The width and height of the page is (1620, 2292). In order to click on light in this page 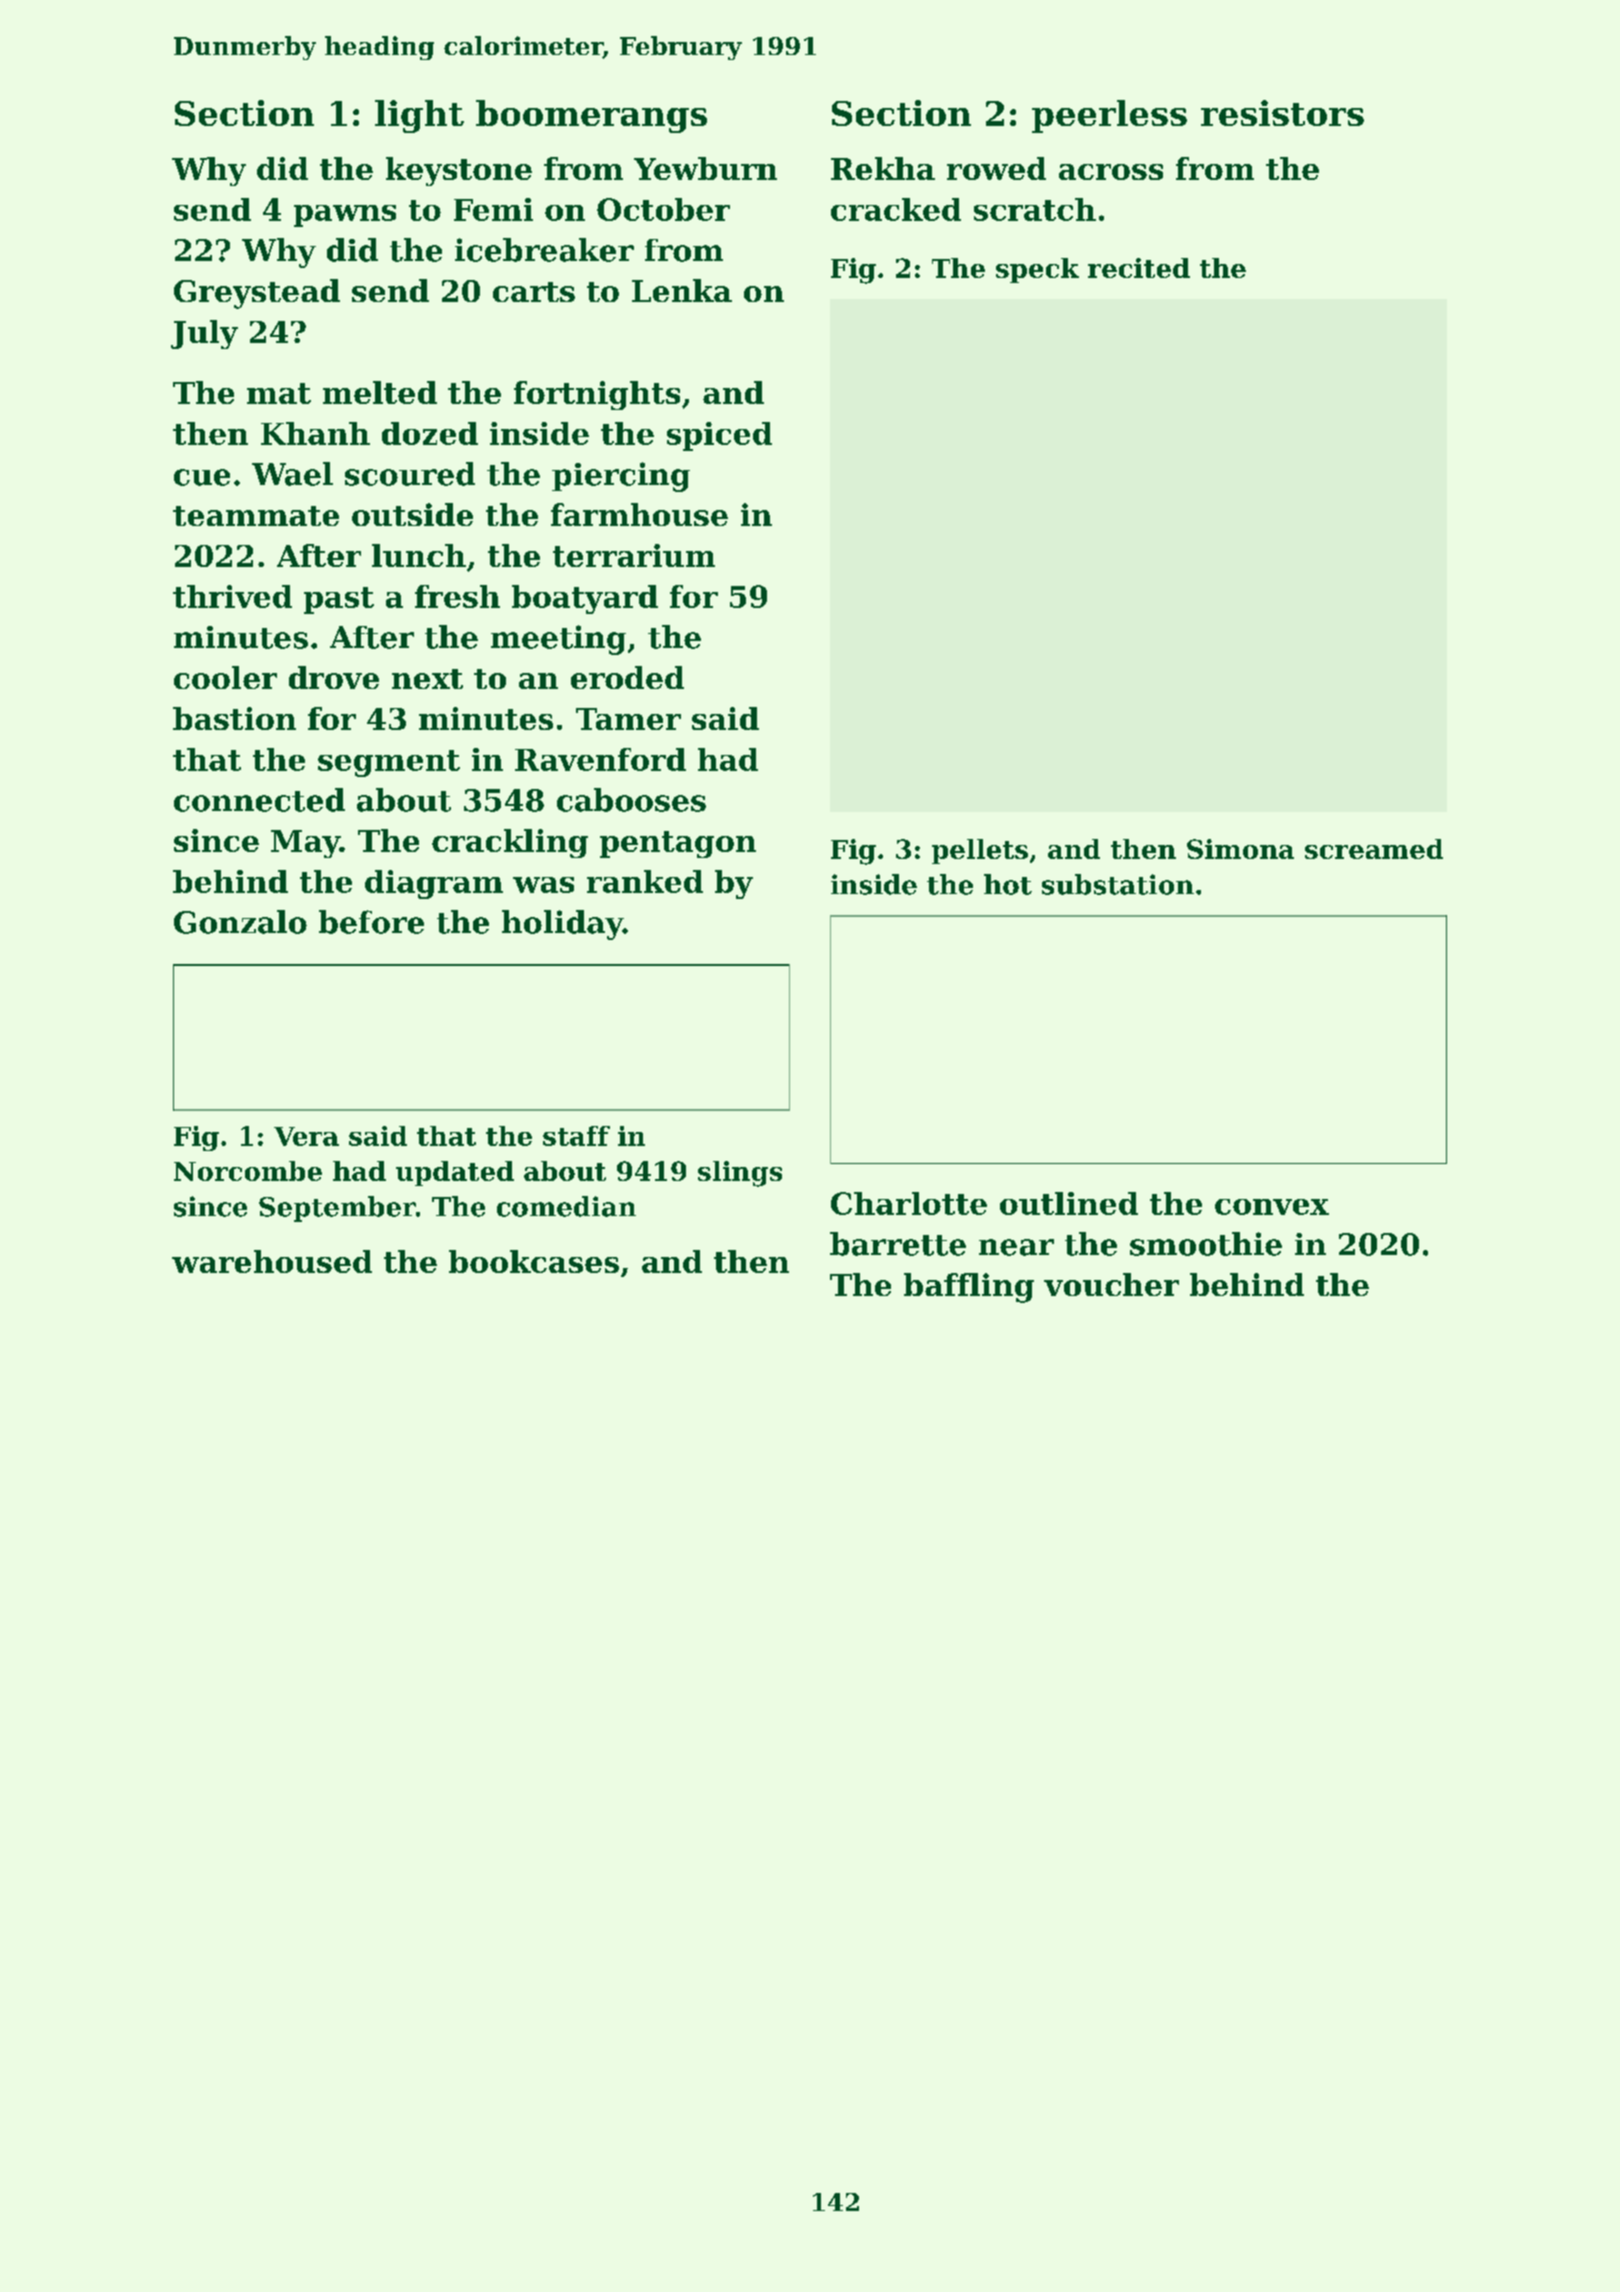, I will do `click(419, 116)`.
